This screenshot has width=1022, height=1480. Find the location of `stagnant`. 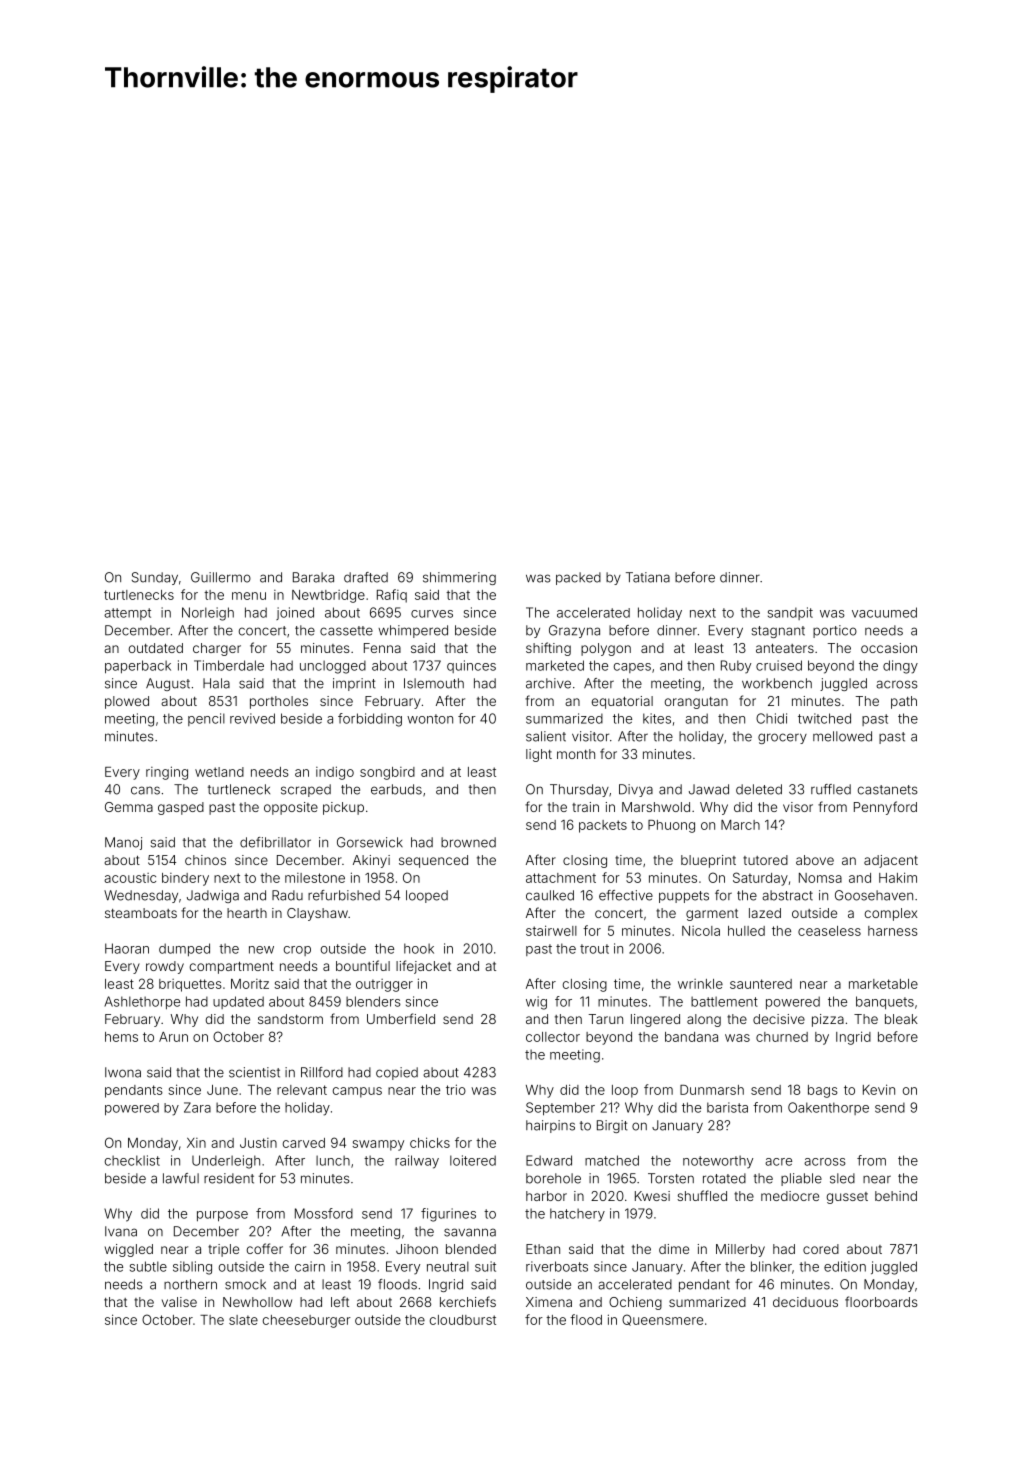

stagnant is located at coordinates (778, 632).
